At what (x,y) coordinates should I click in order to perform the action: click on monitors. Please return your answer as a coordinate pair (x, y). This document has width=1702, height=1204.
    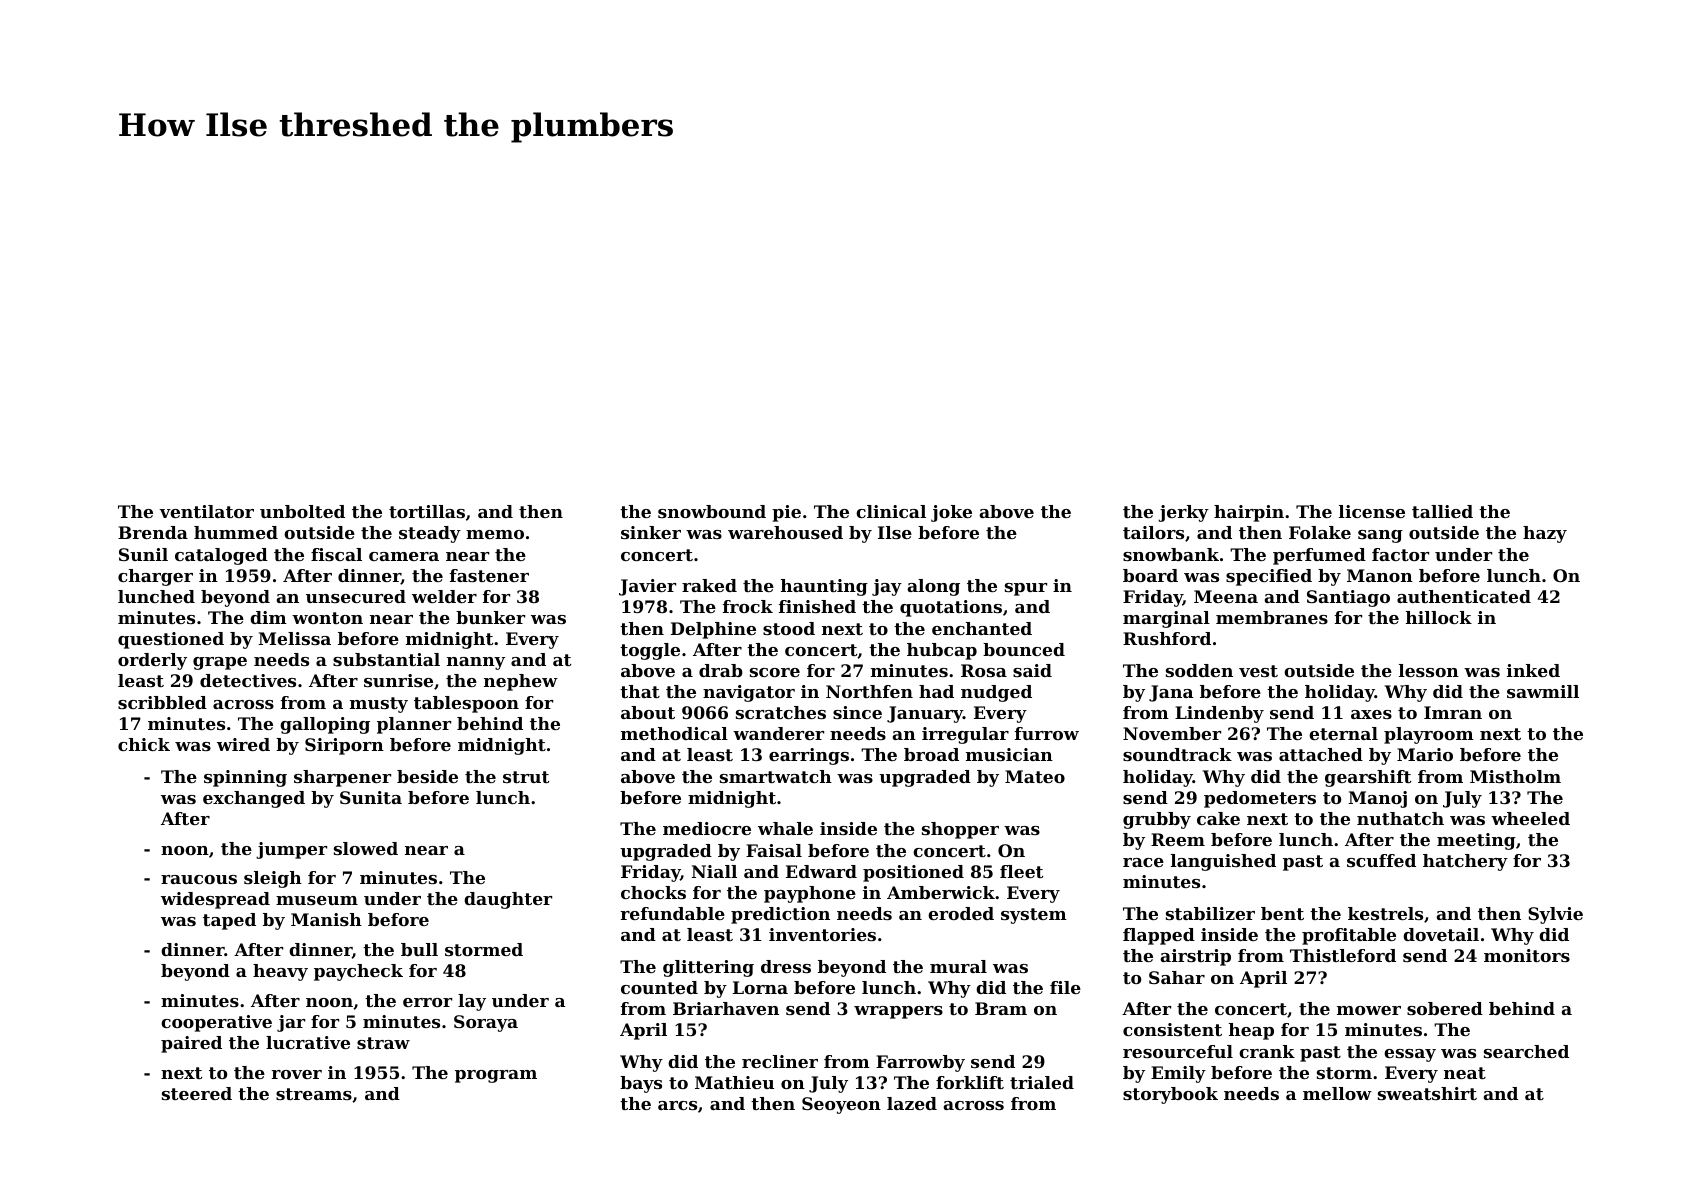
    Looking at the image, I should click on (1527, 955).
